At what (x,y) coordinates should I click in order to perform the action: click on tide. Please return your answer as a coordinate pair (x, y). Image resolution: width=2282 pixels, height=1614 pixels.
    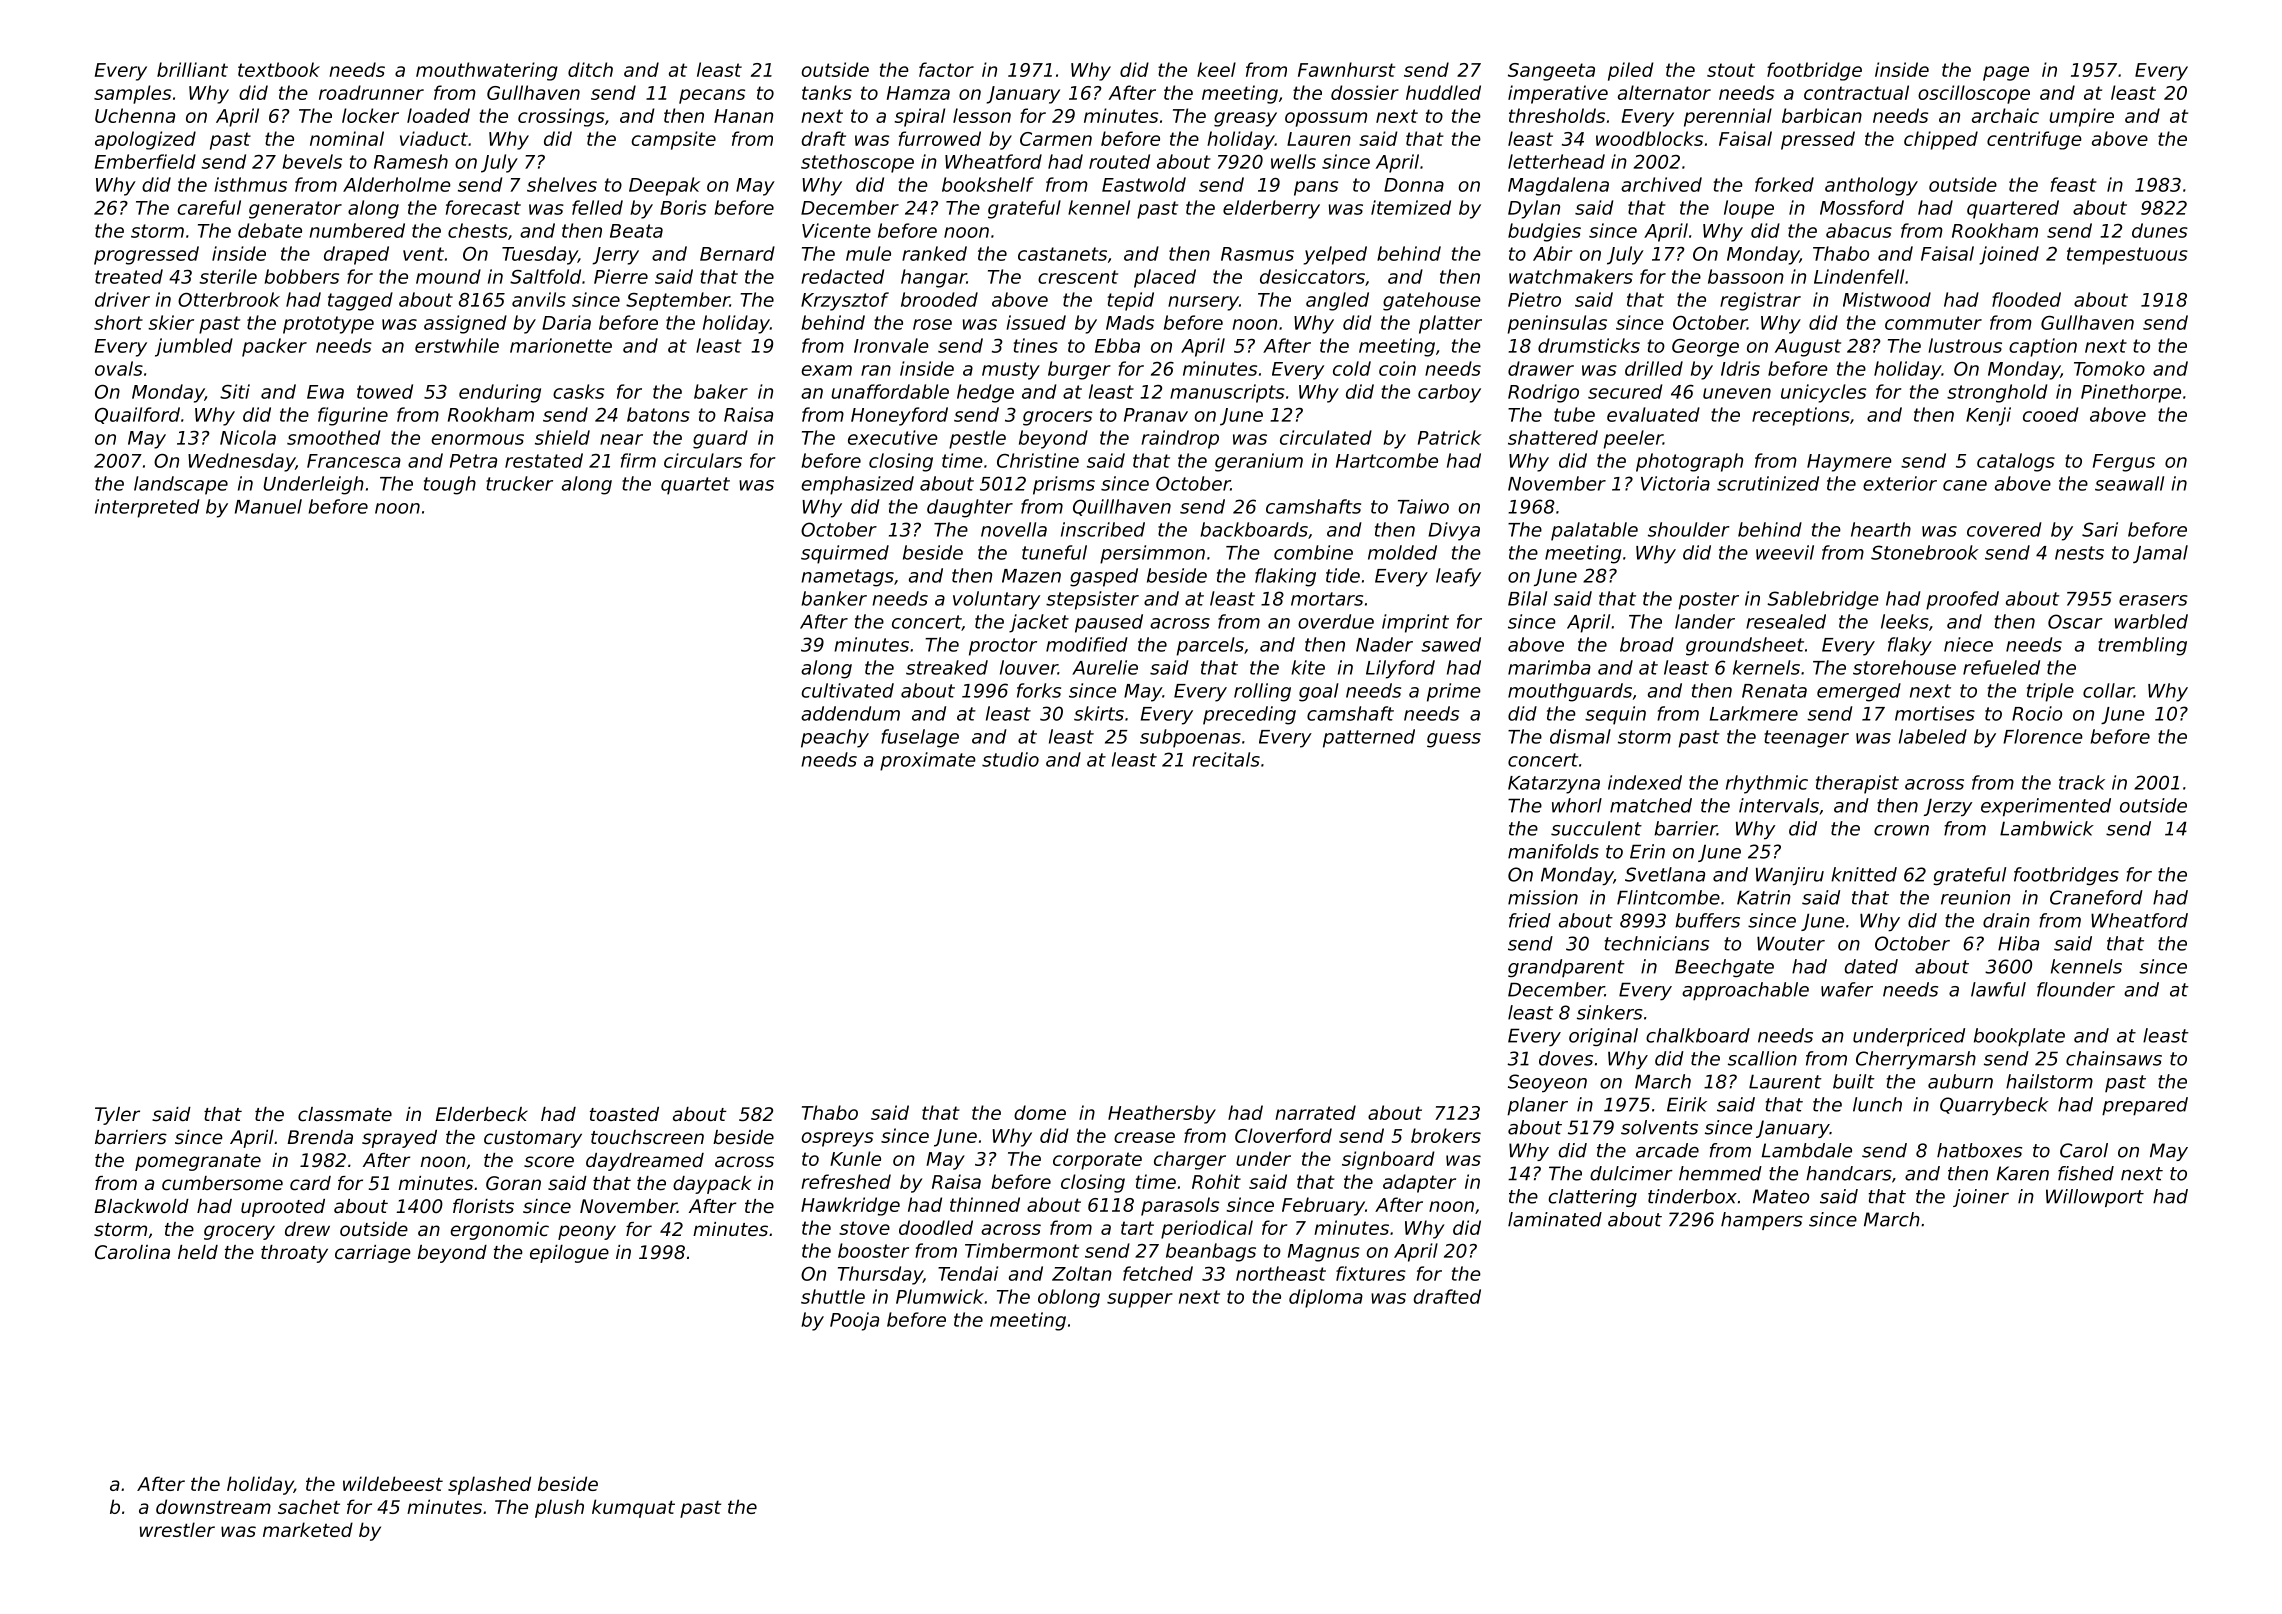
    Looking at the image, I should click on (1343, 575).
